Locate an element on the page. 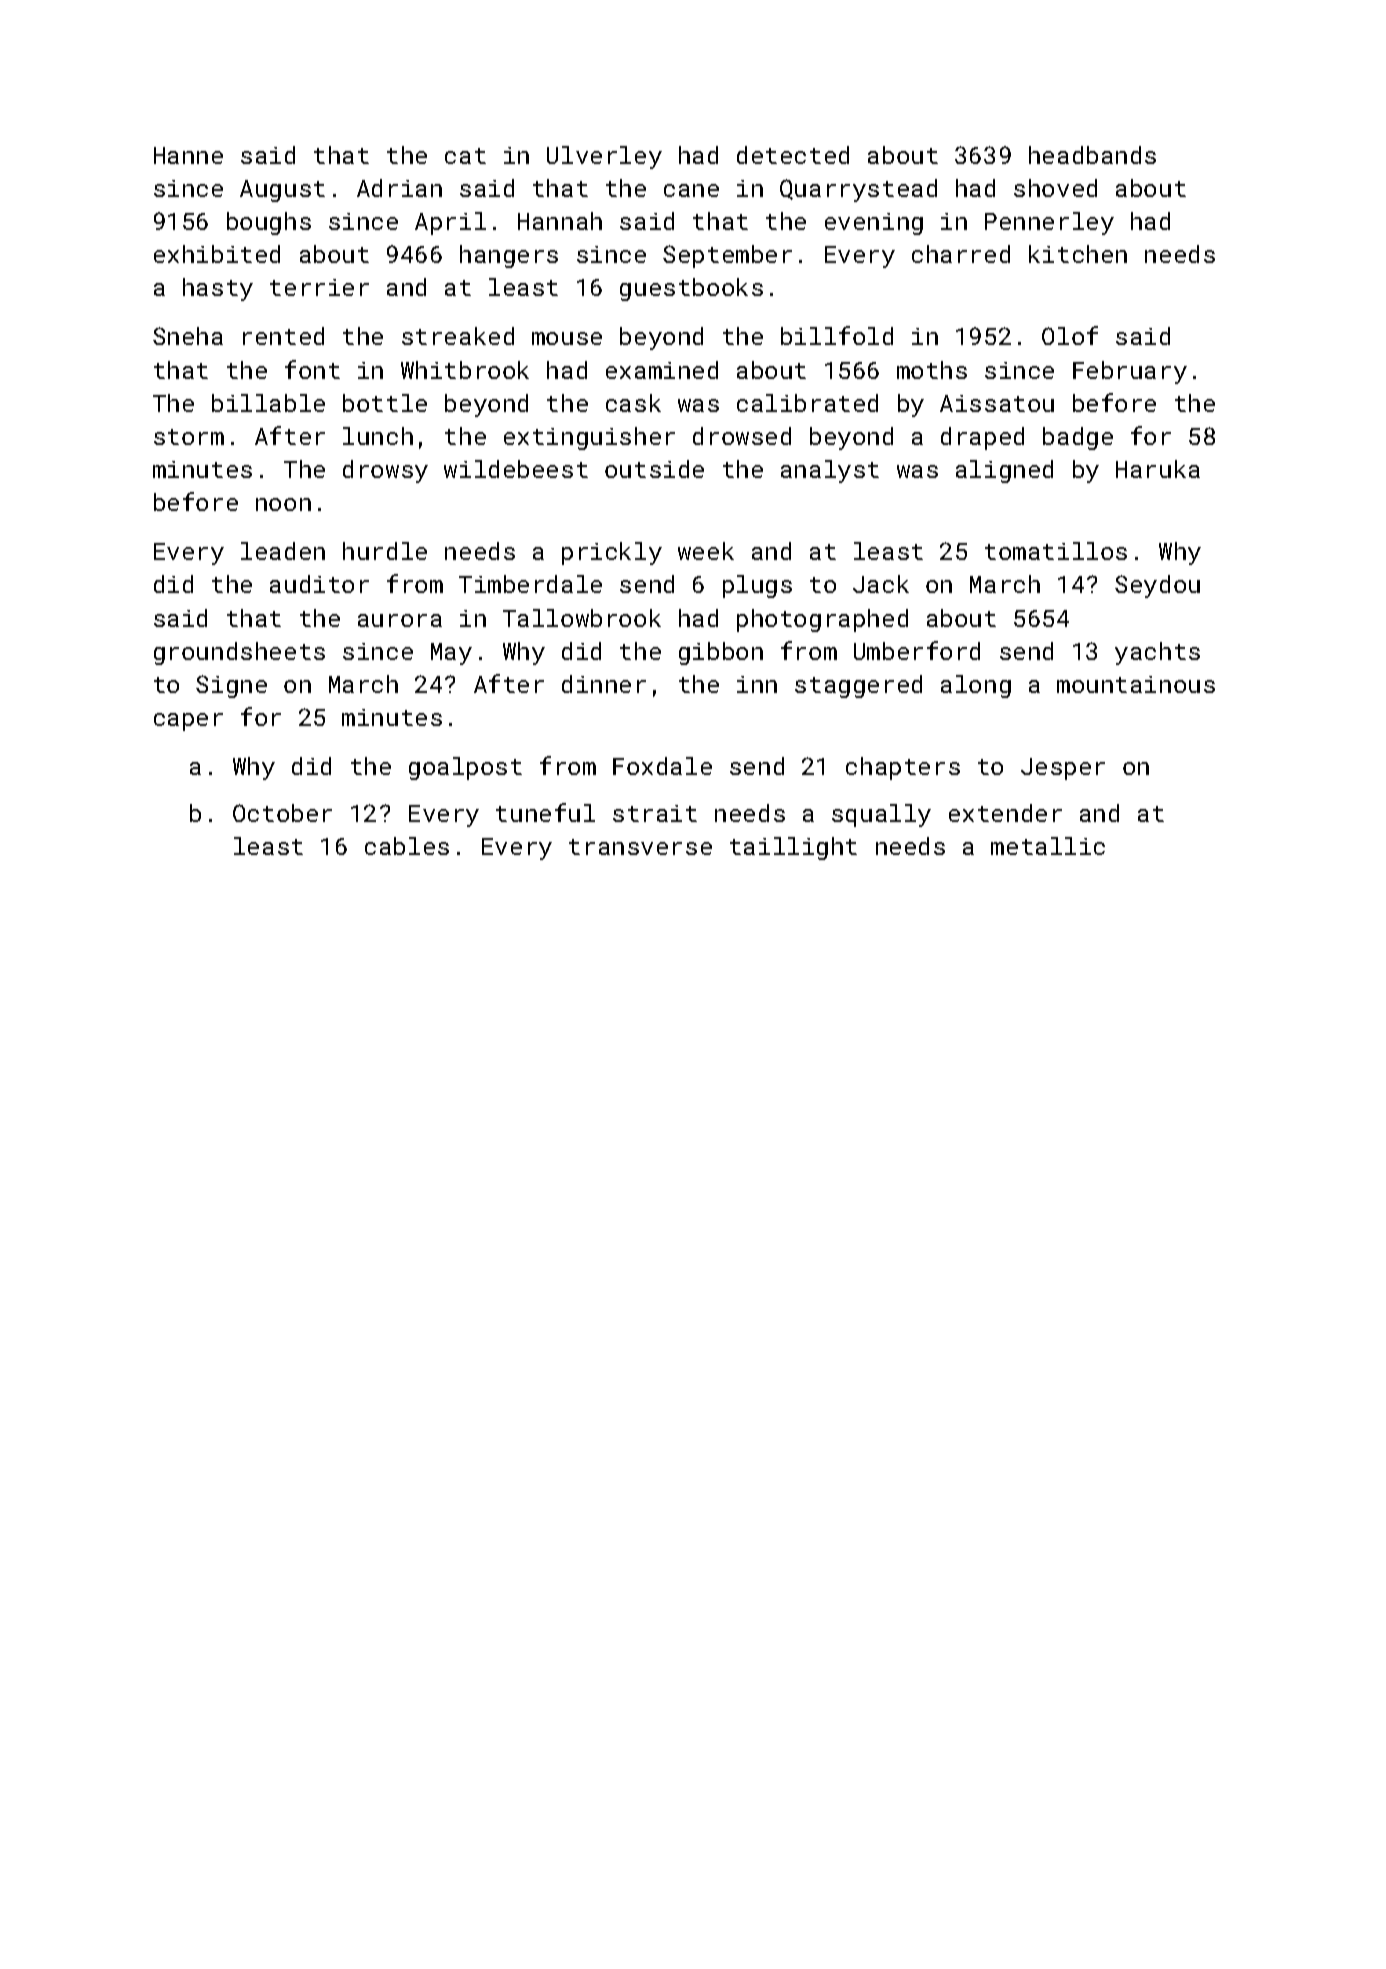  kitchen is located at coordinates (1078, 254).
